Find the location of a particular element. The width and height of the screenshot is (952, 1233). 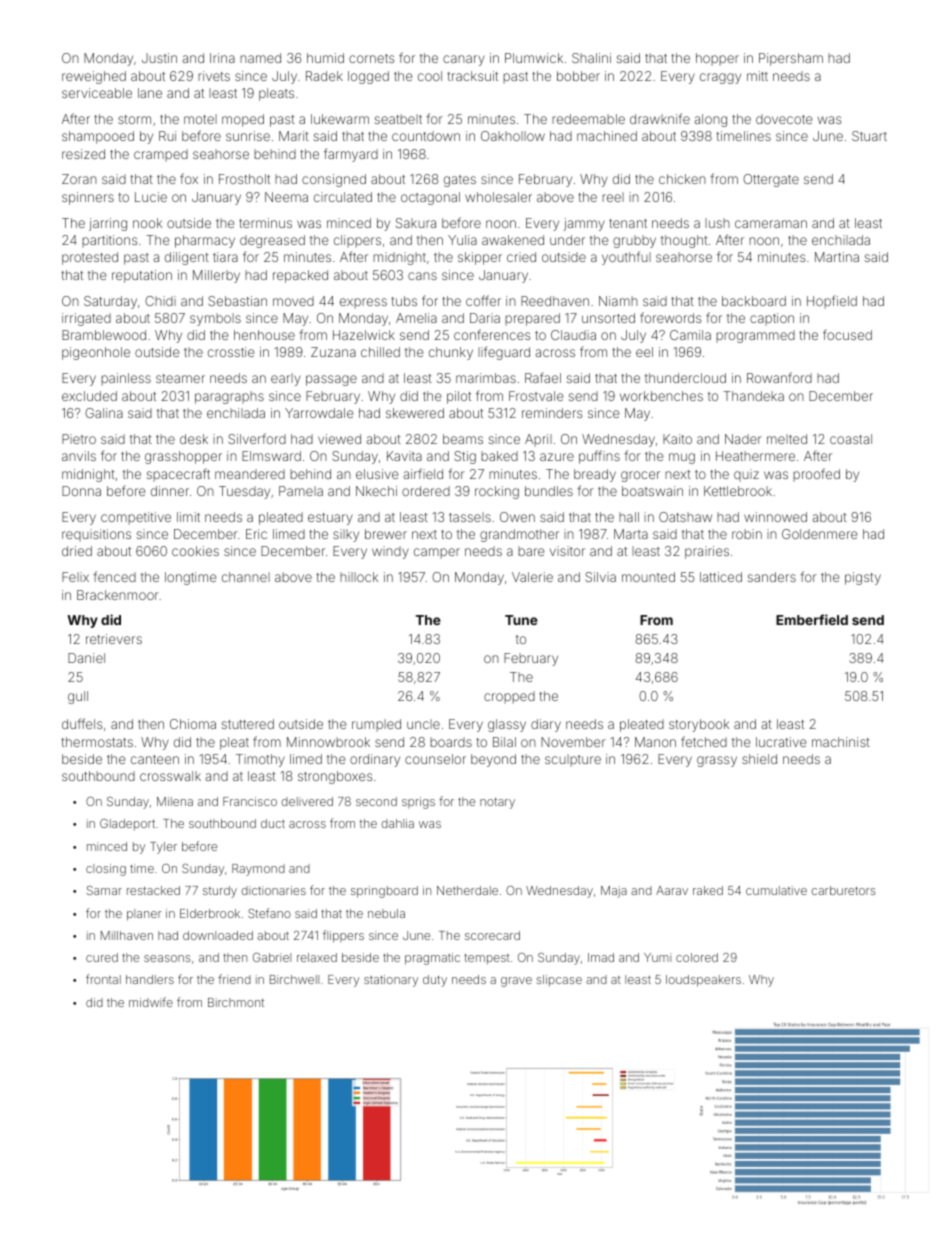

rumpled is located at coordinates (376, 725).
